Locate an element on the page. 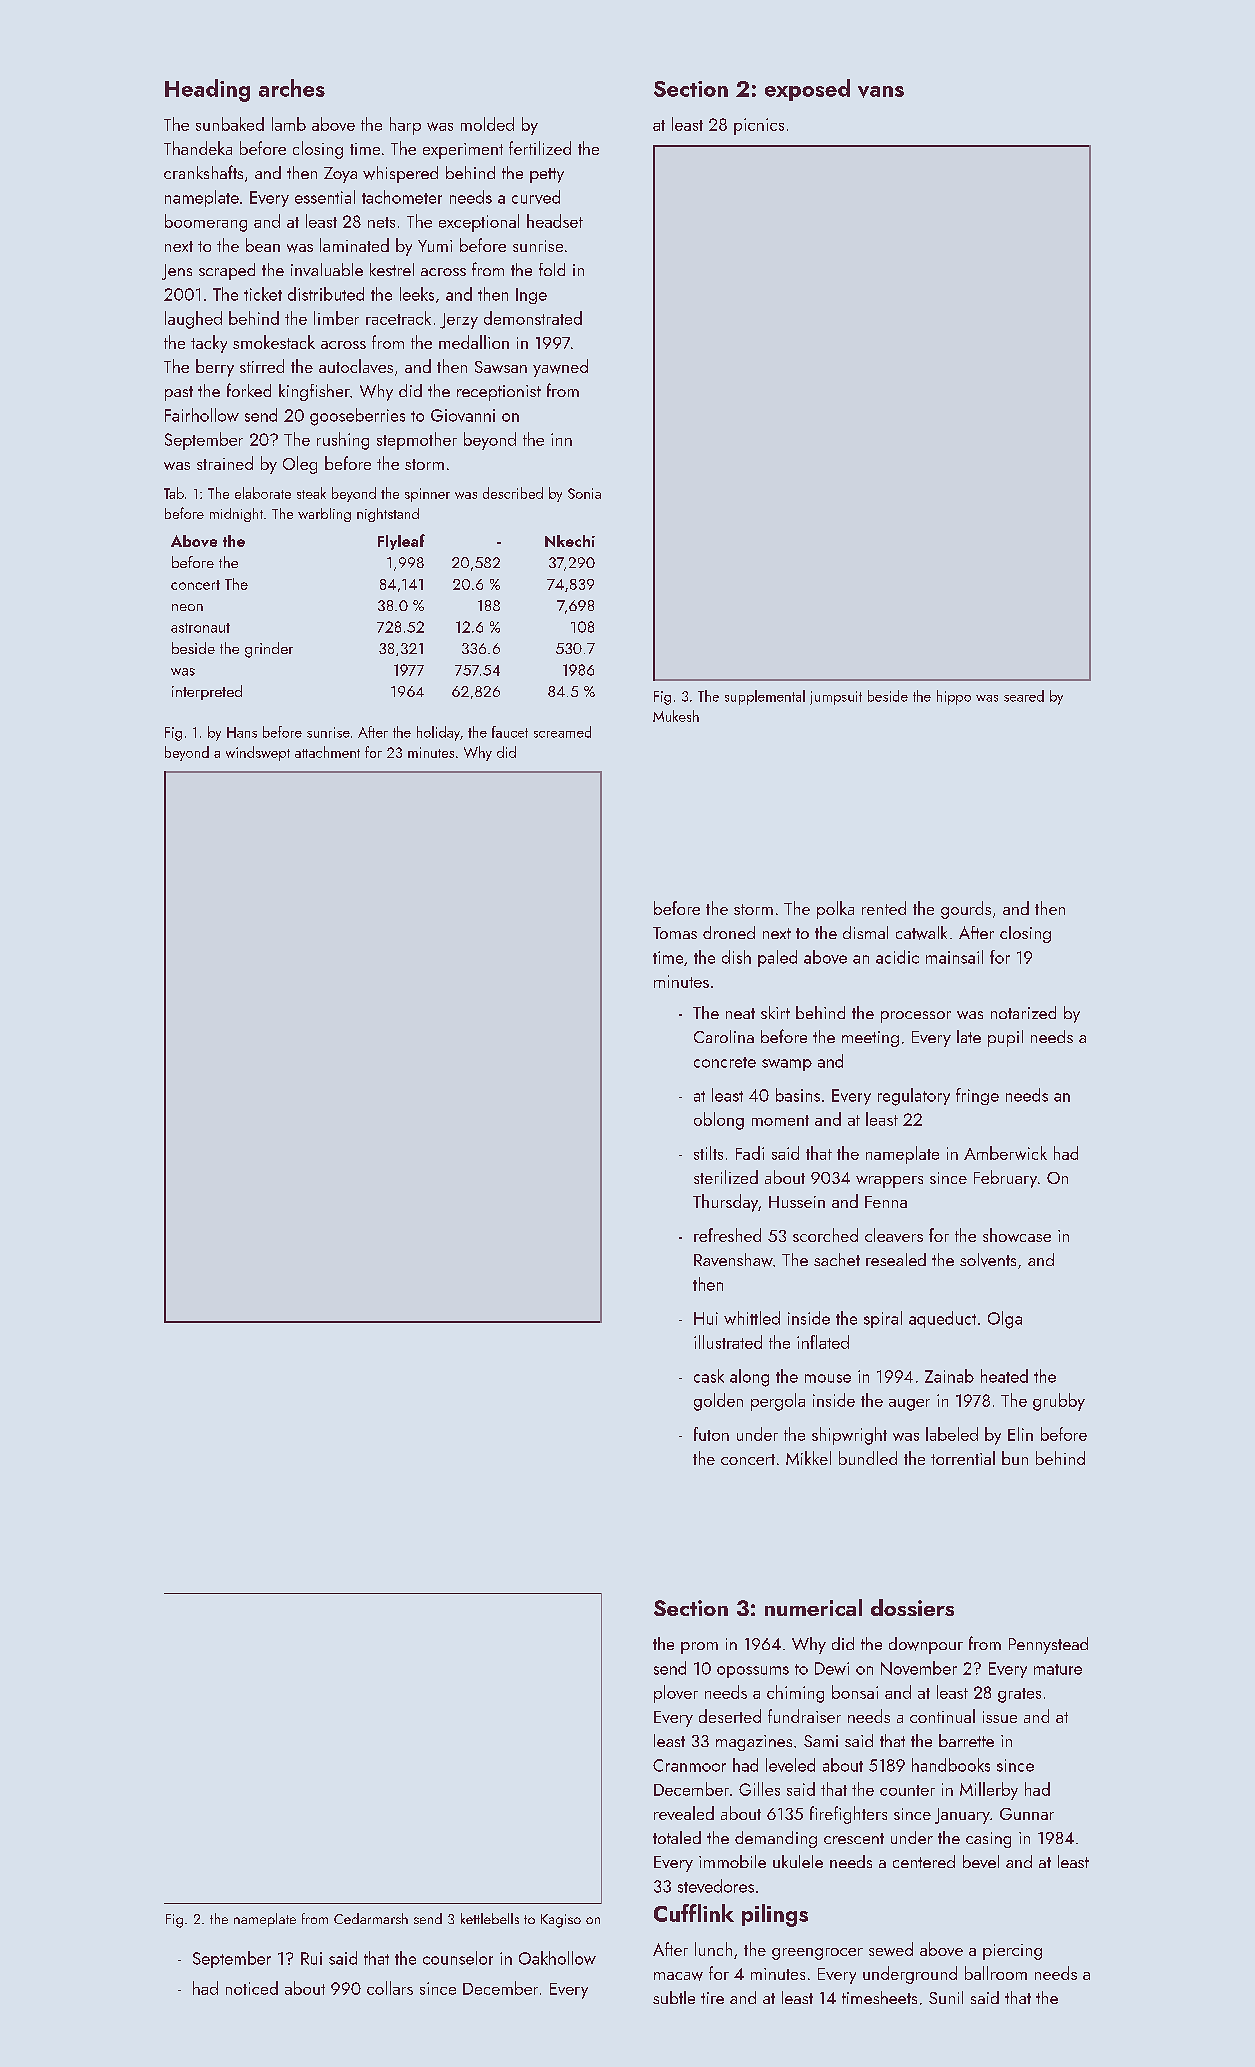 The height and width of the image is (2067, 1255). noticed is located at coordinates (252, 1988).
